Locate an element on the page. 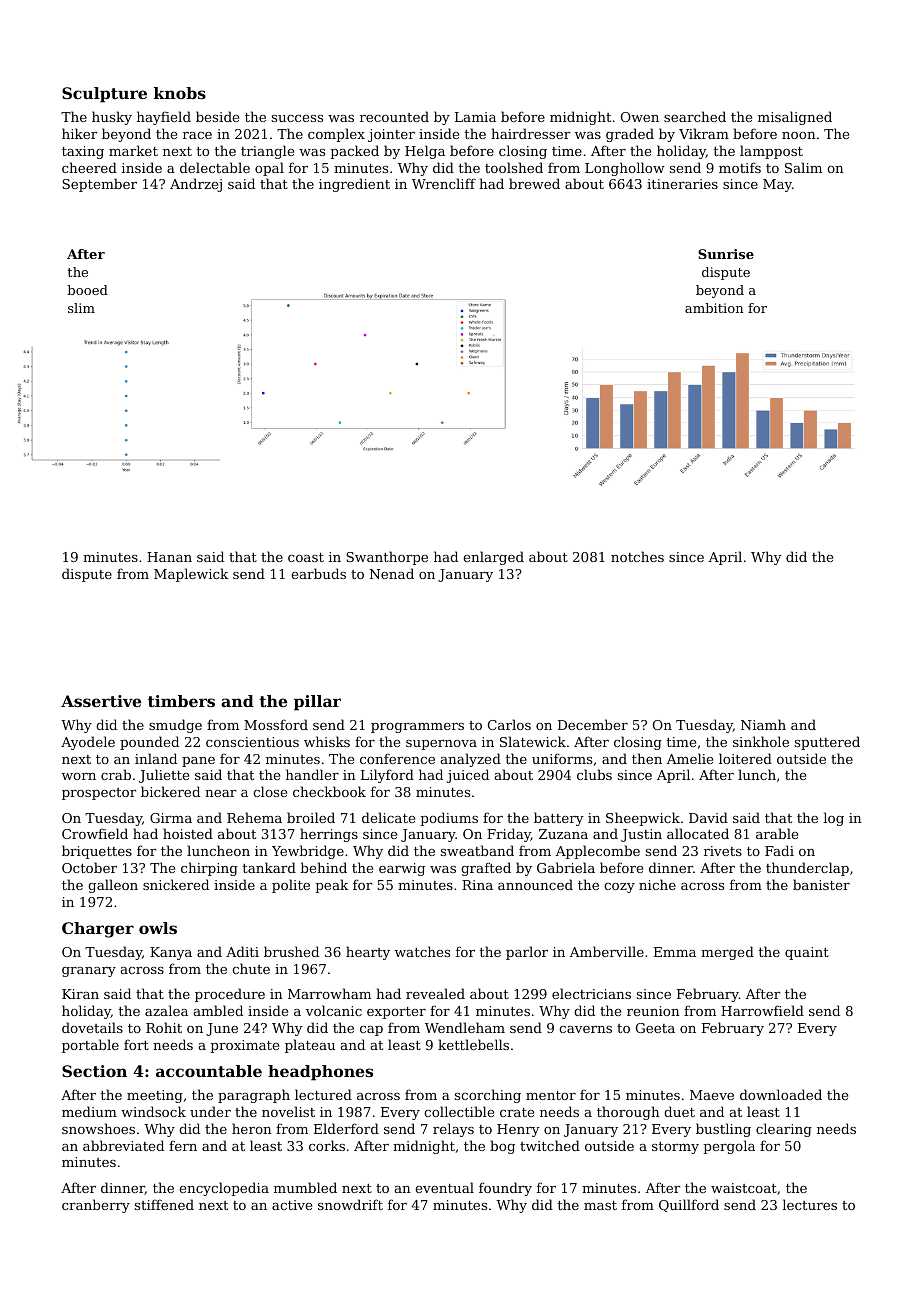 The height and width of the page is (1308, 924). hairdresser is located at coordinates (530, 133).
